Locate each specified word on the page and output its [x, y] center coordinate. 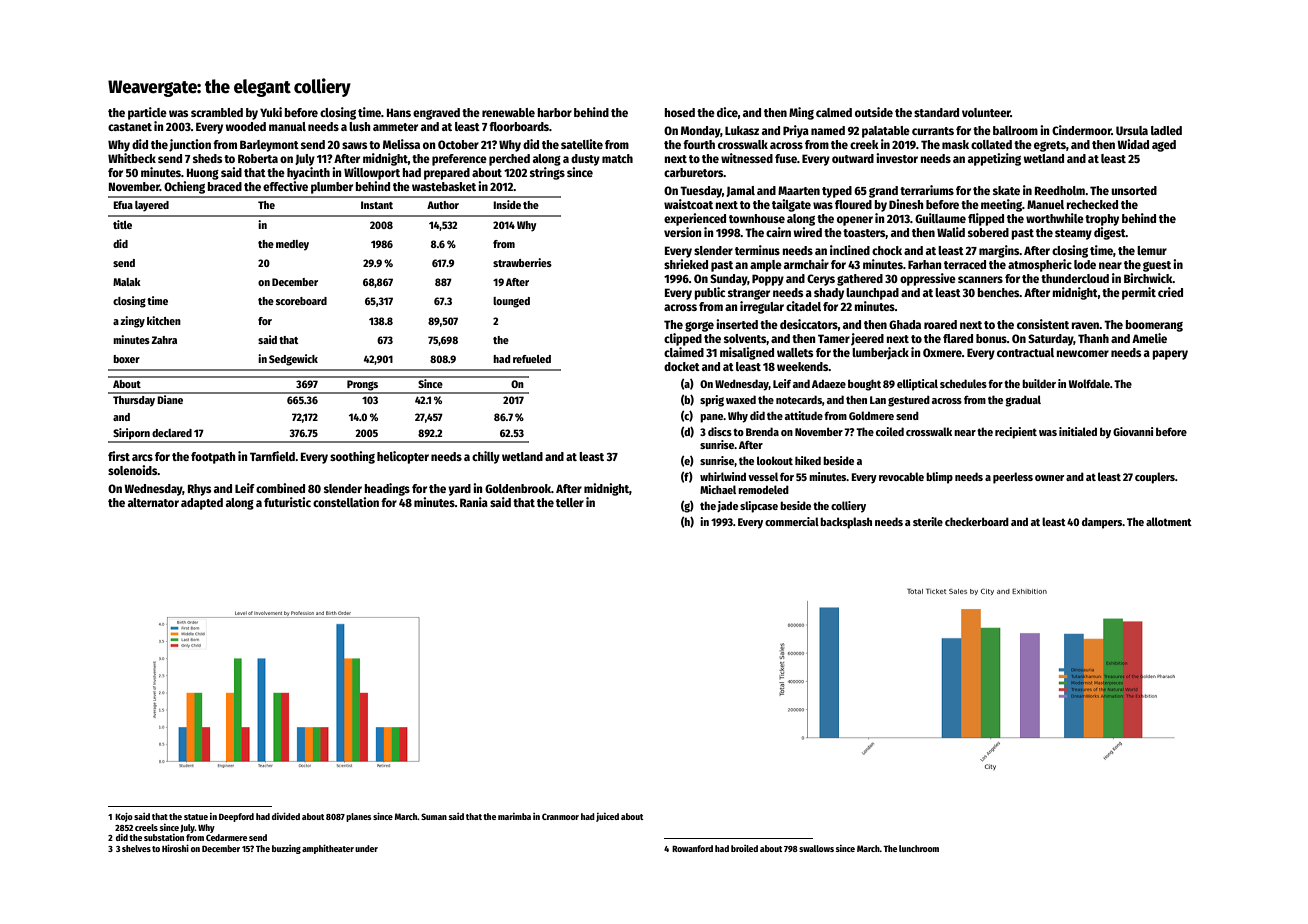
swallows [816, 848]
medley [292, 245]
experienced [695, 219]
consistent [1043, 324]
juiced [607, 817]
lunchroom [919, 848]
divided [286, 816]
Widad [1133, 144]
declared [172, 433]
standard [936, 112]
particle [147, 113]
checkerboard [977, 521]
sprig [712, 401]
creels [146, 827]
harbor [554, 112]
